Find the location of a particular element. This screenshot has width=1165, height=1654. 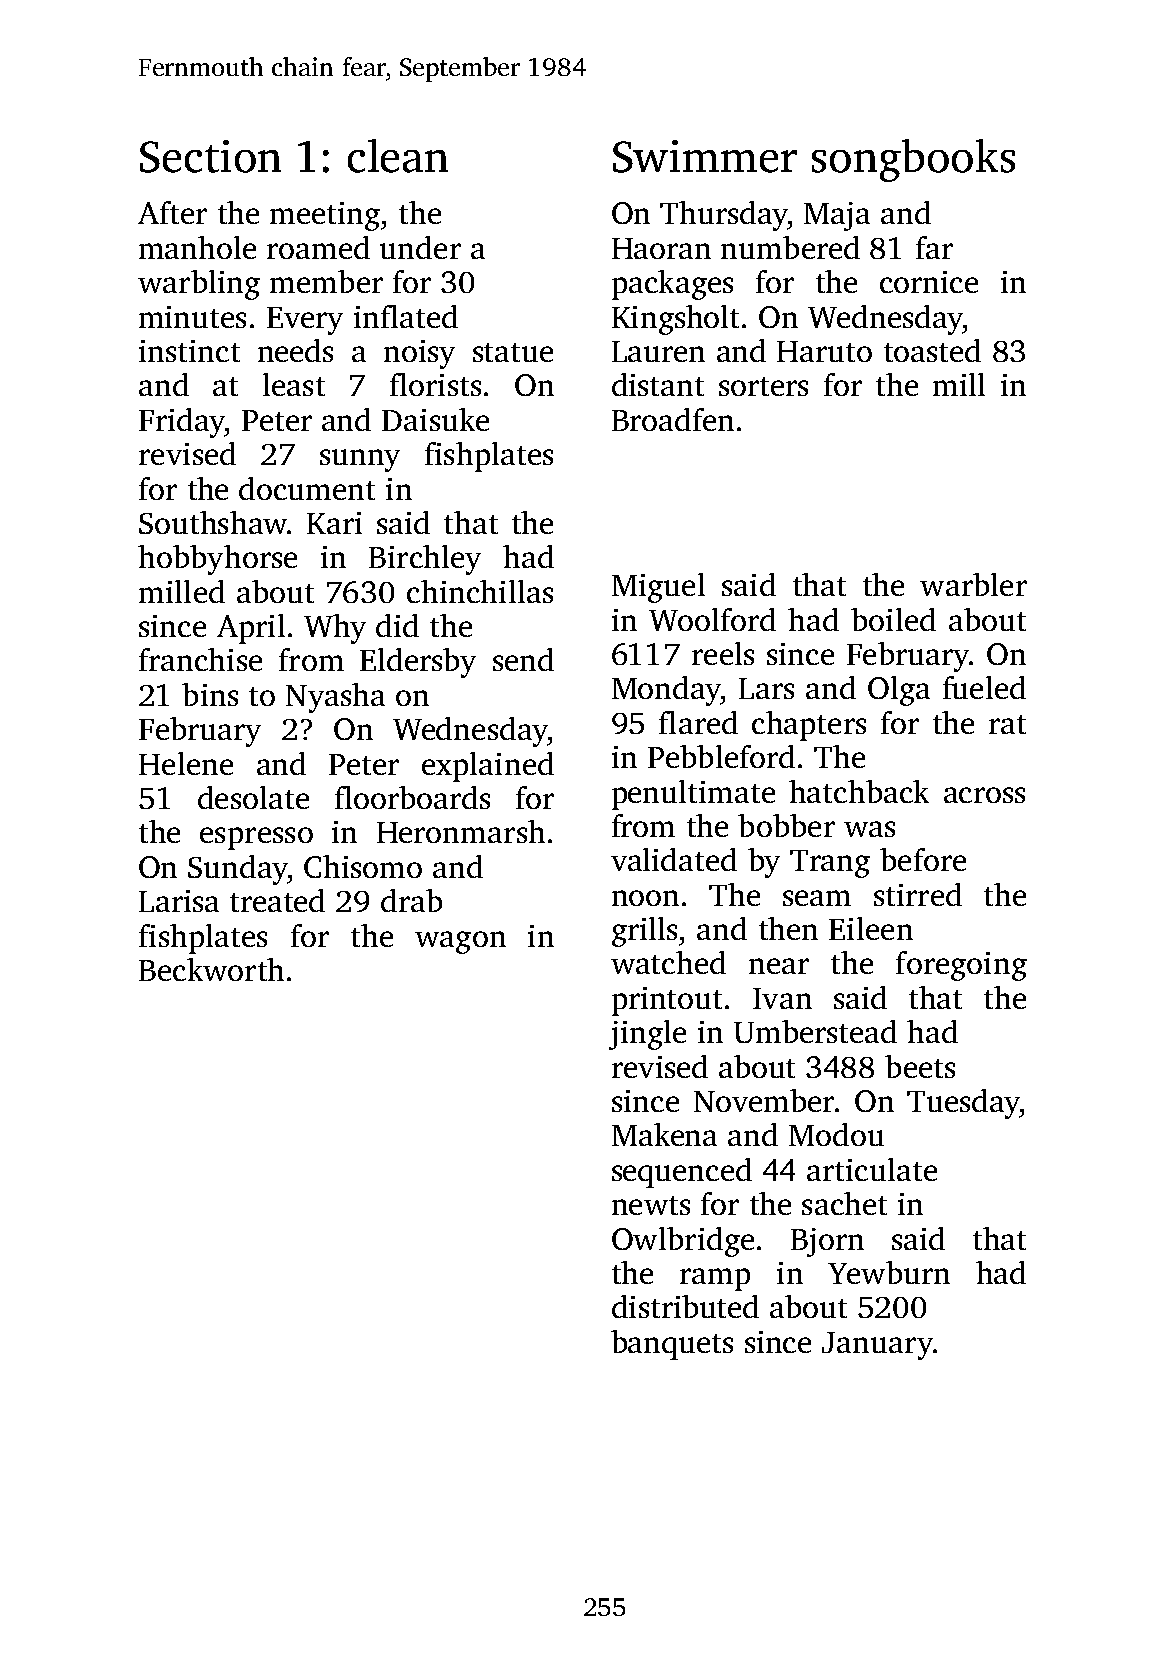

Section is located at coordinates (210, 156).
